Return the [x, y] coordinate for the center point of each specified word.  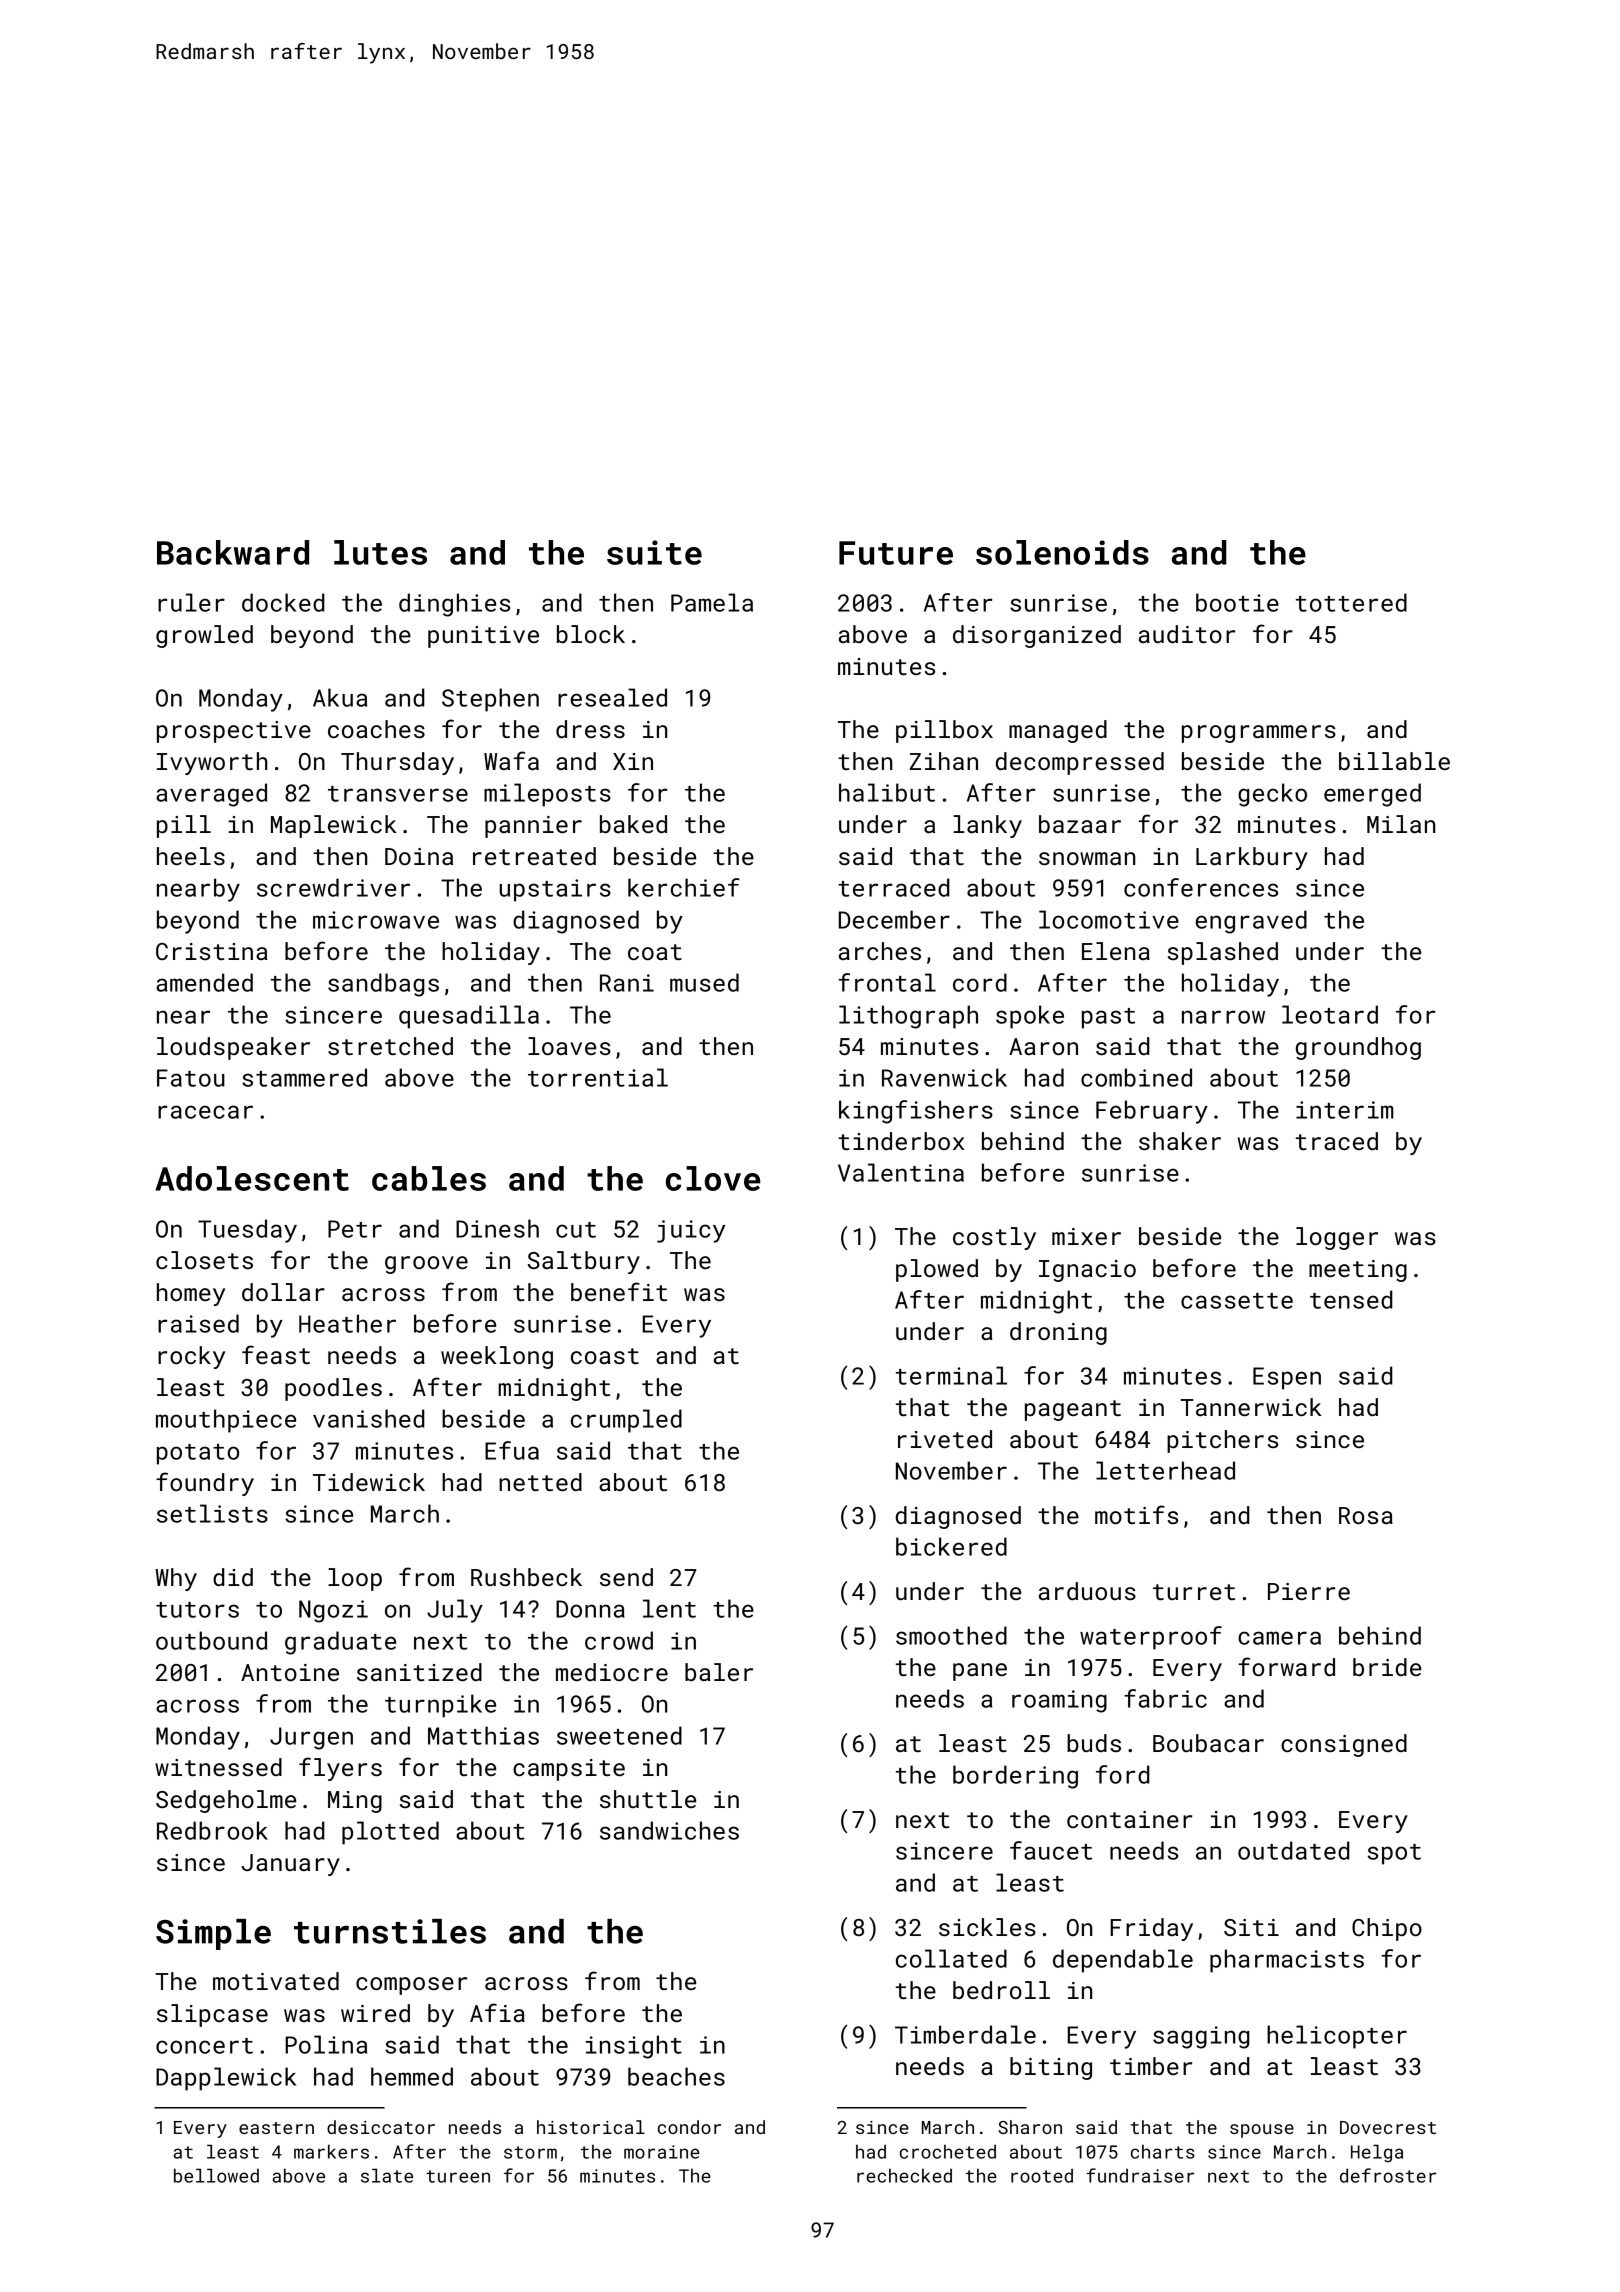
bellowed [216, 2175]
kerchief [684, 887]
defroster [1388, 2175]
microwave [376, 920]
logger [1337, 1238]
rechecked [904, 2175]
